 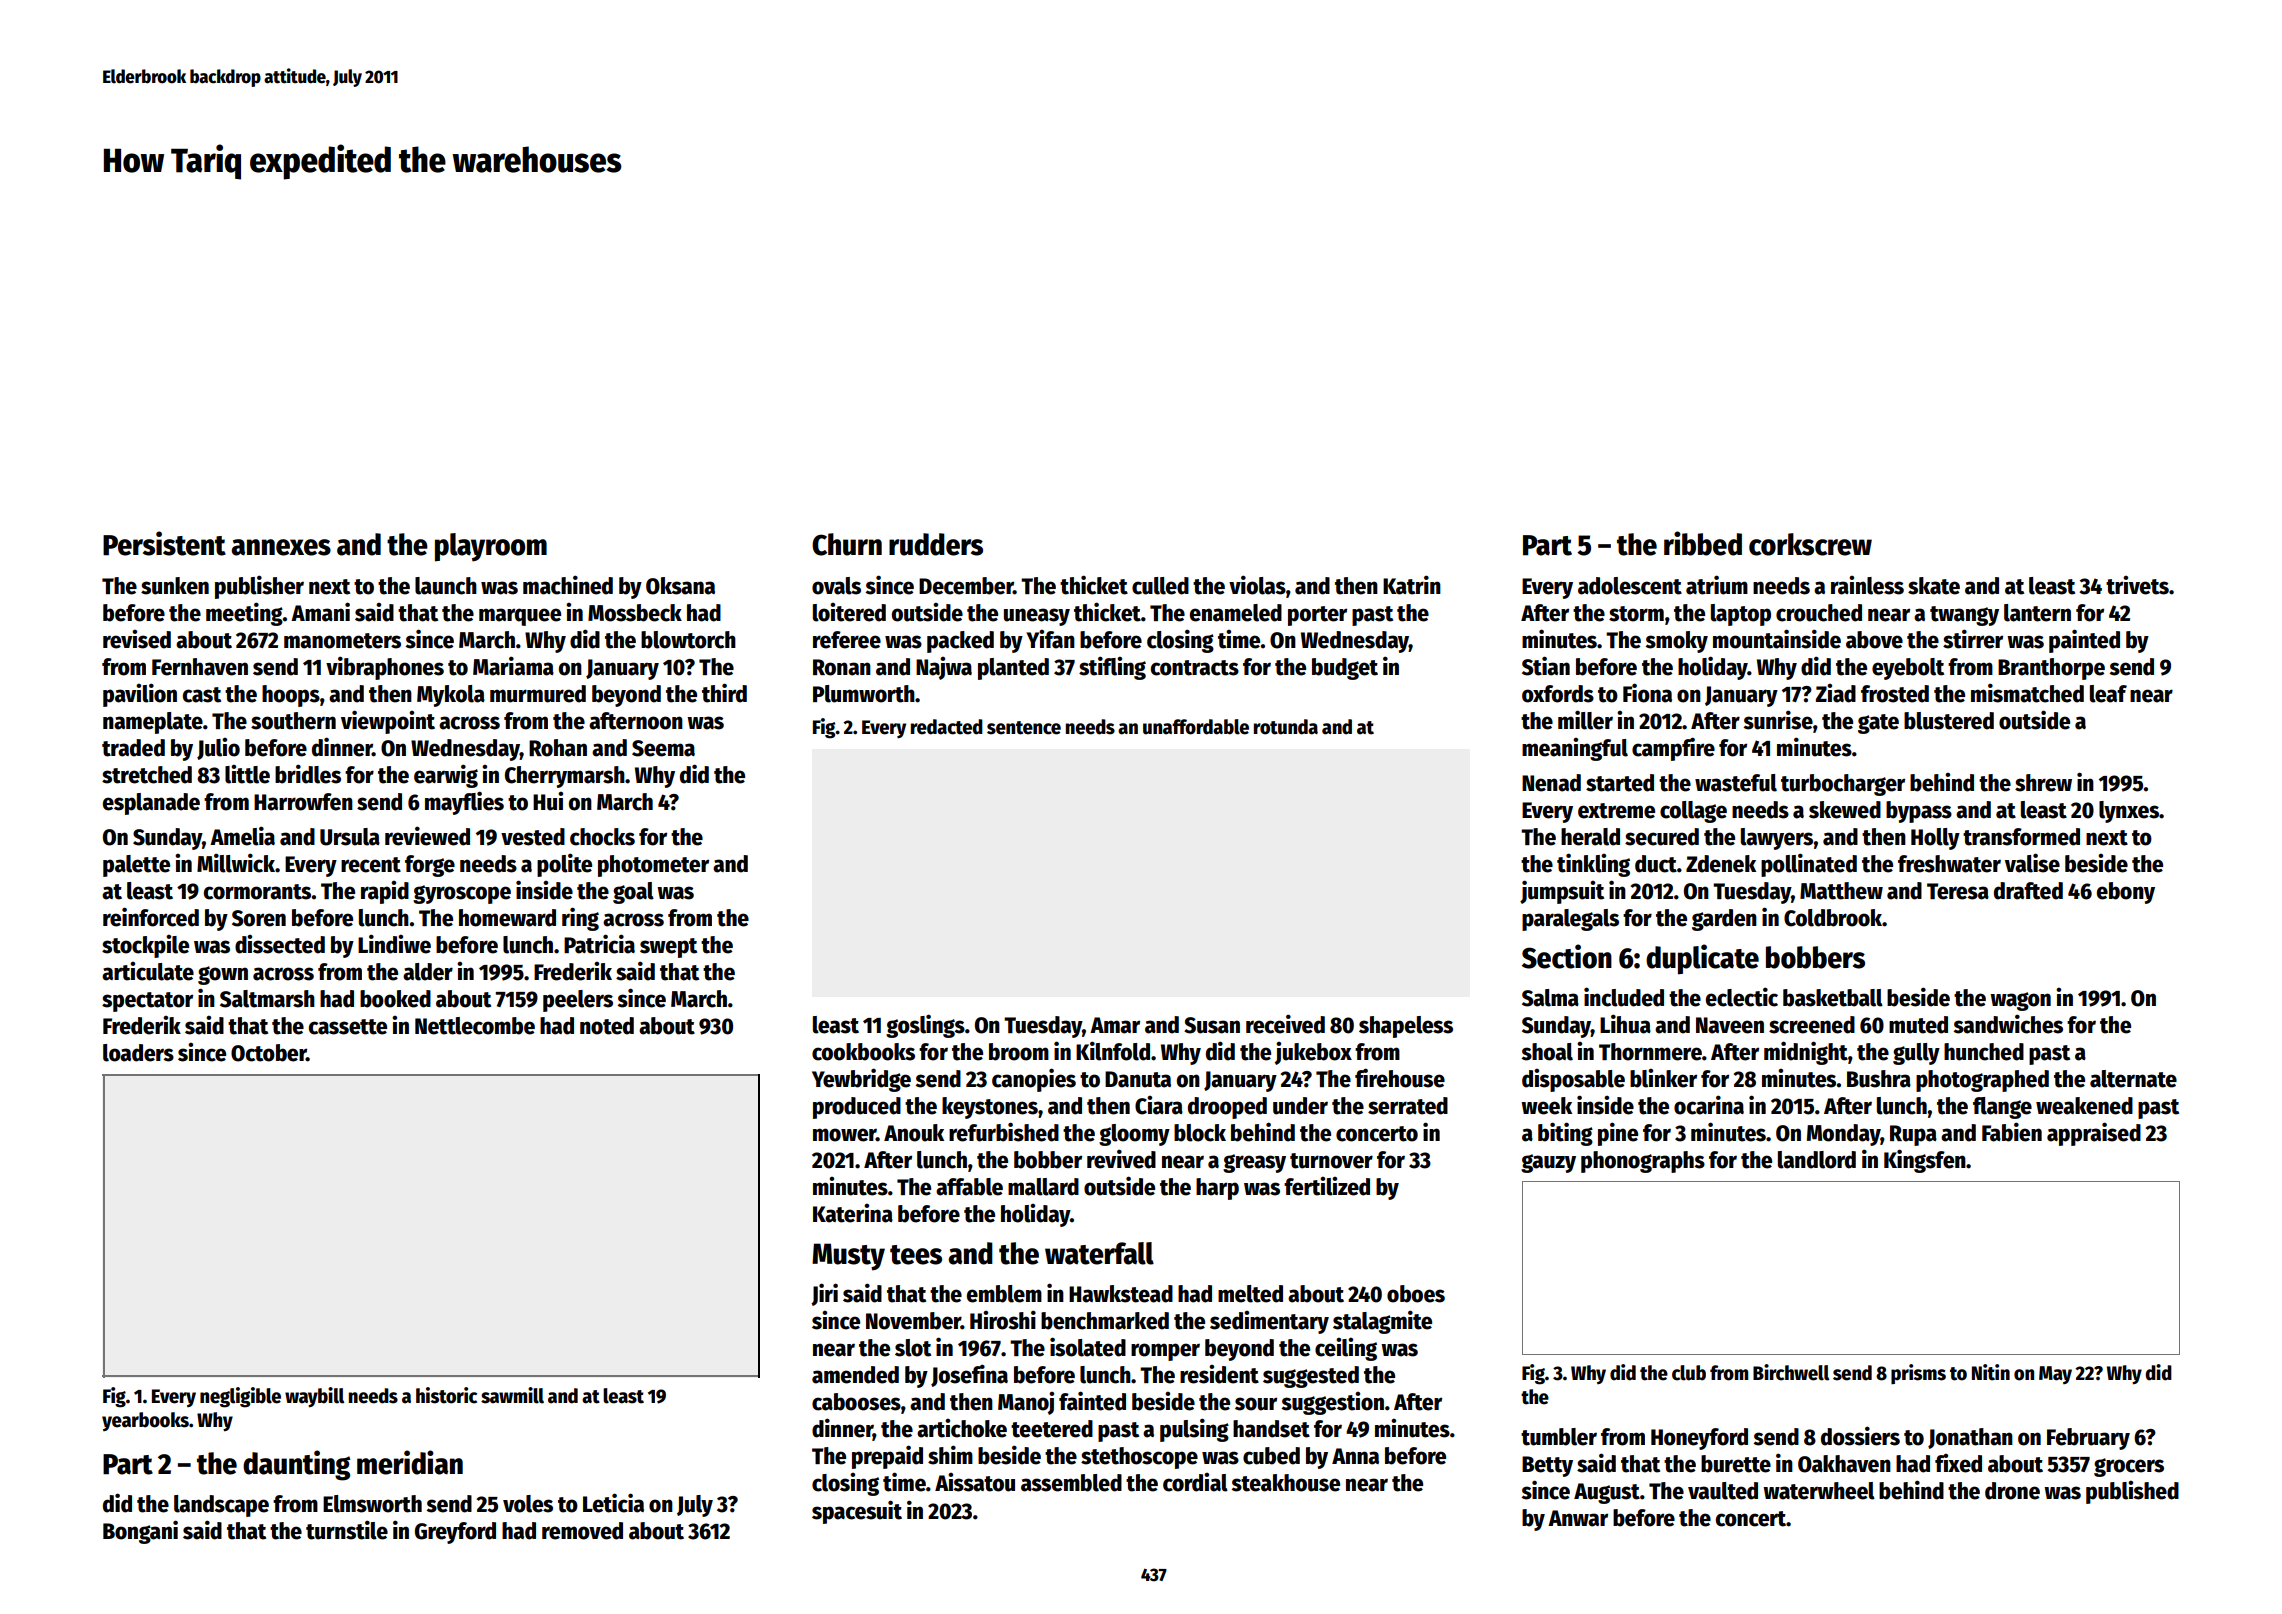 What do you see at coordinates (1717, 585) in the image?
I see `atrium` at bounding box center [1717, 585].
